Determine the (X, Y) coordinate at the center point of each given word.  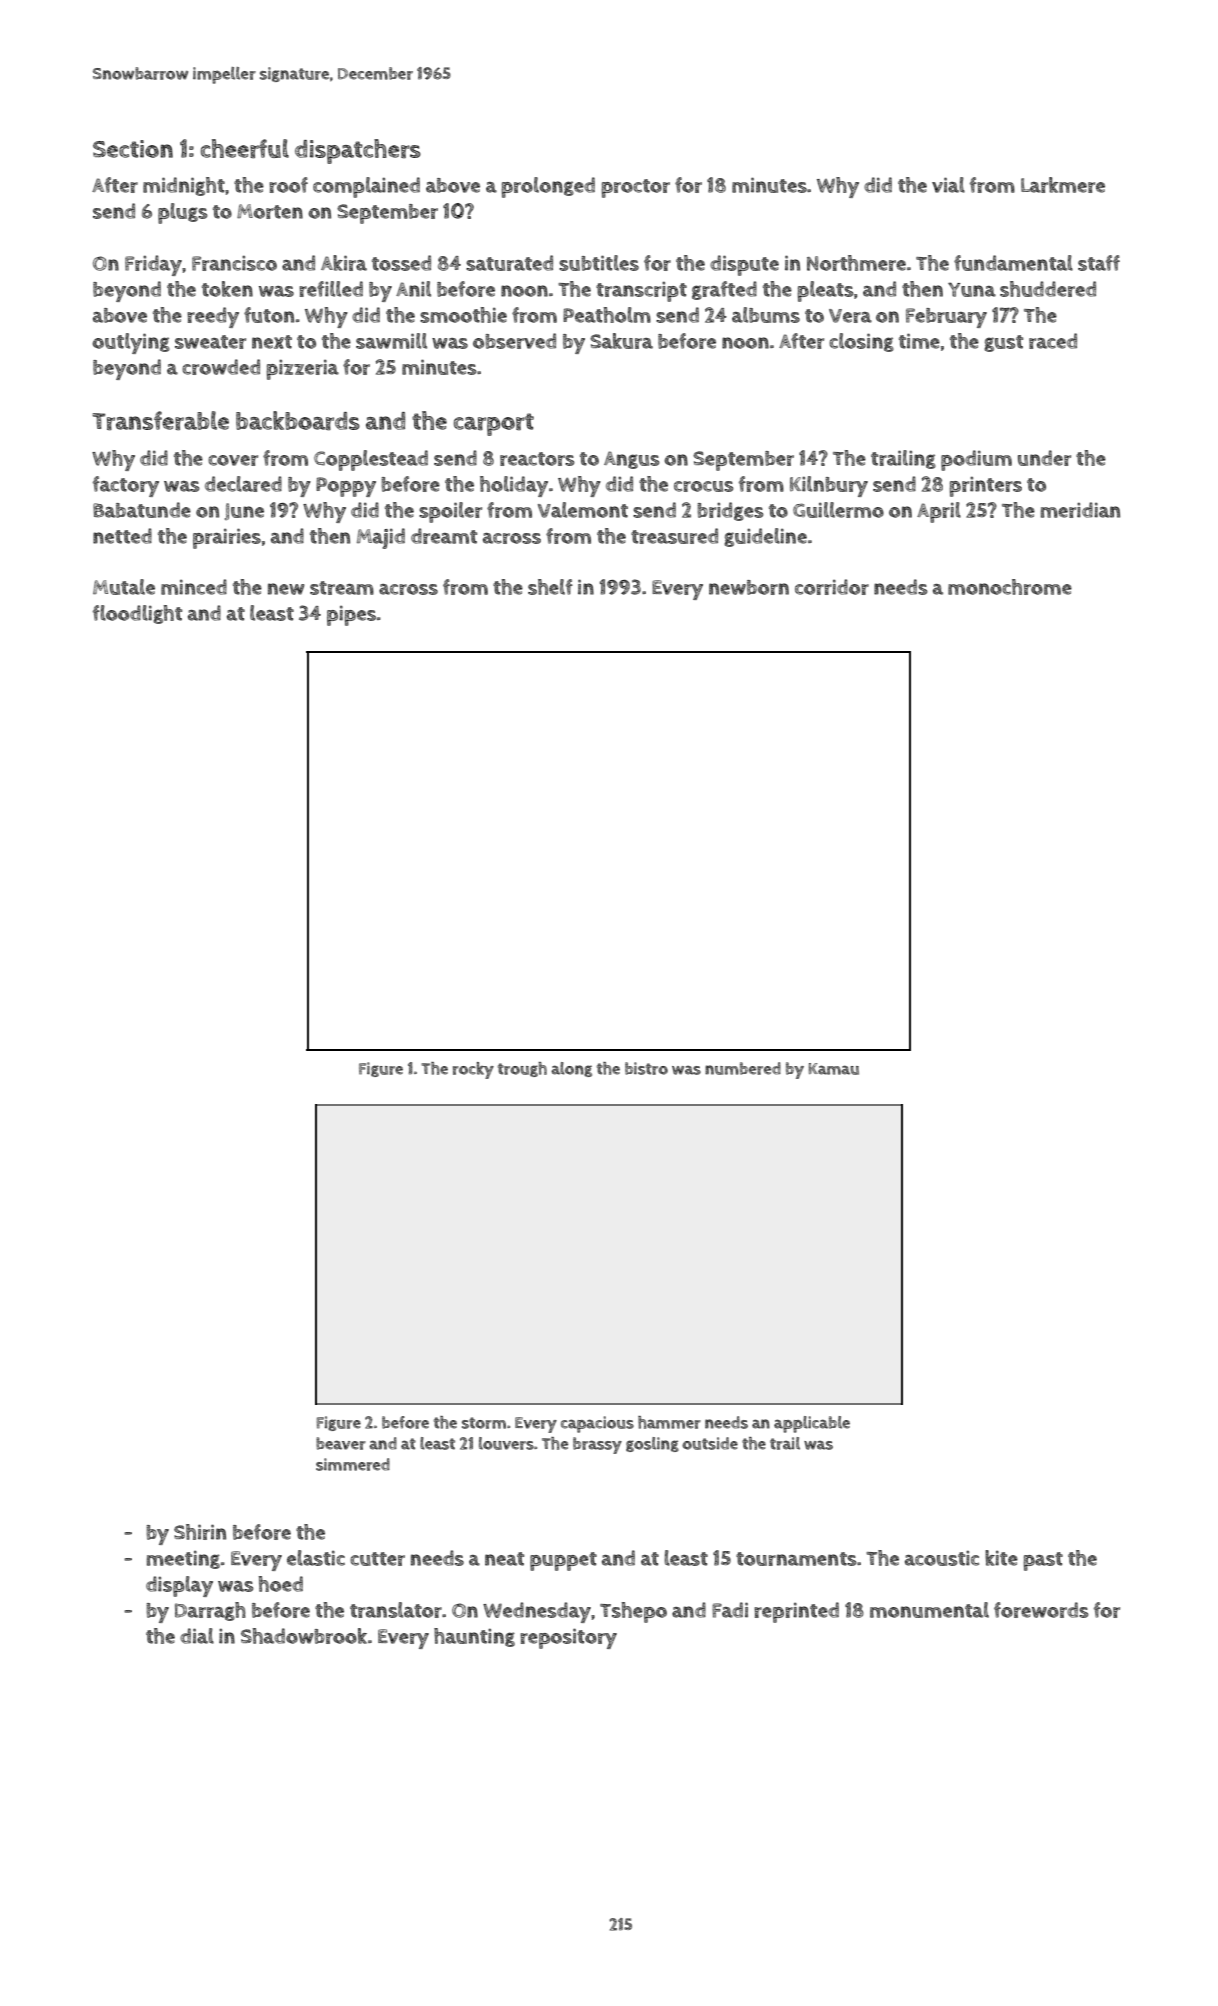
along (571, 1069)
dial (197, 1636)
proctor (635, 188)
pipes (351, 616)
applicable (812, 1424)
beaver (341, 1443)
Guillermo (838, 510)
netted (122, 536)
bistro (646, 1068)
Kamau (834, 1069)
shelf (550, 587)
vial (948, 185)
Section (133, 149)
